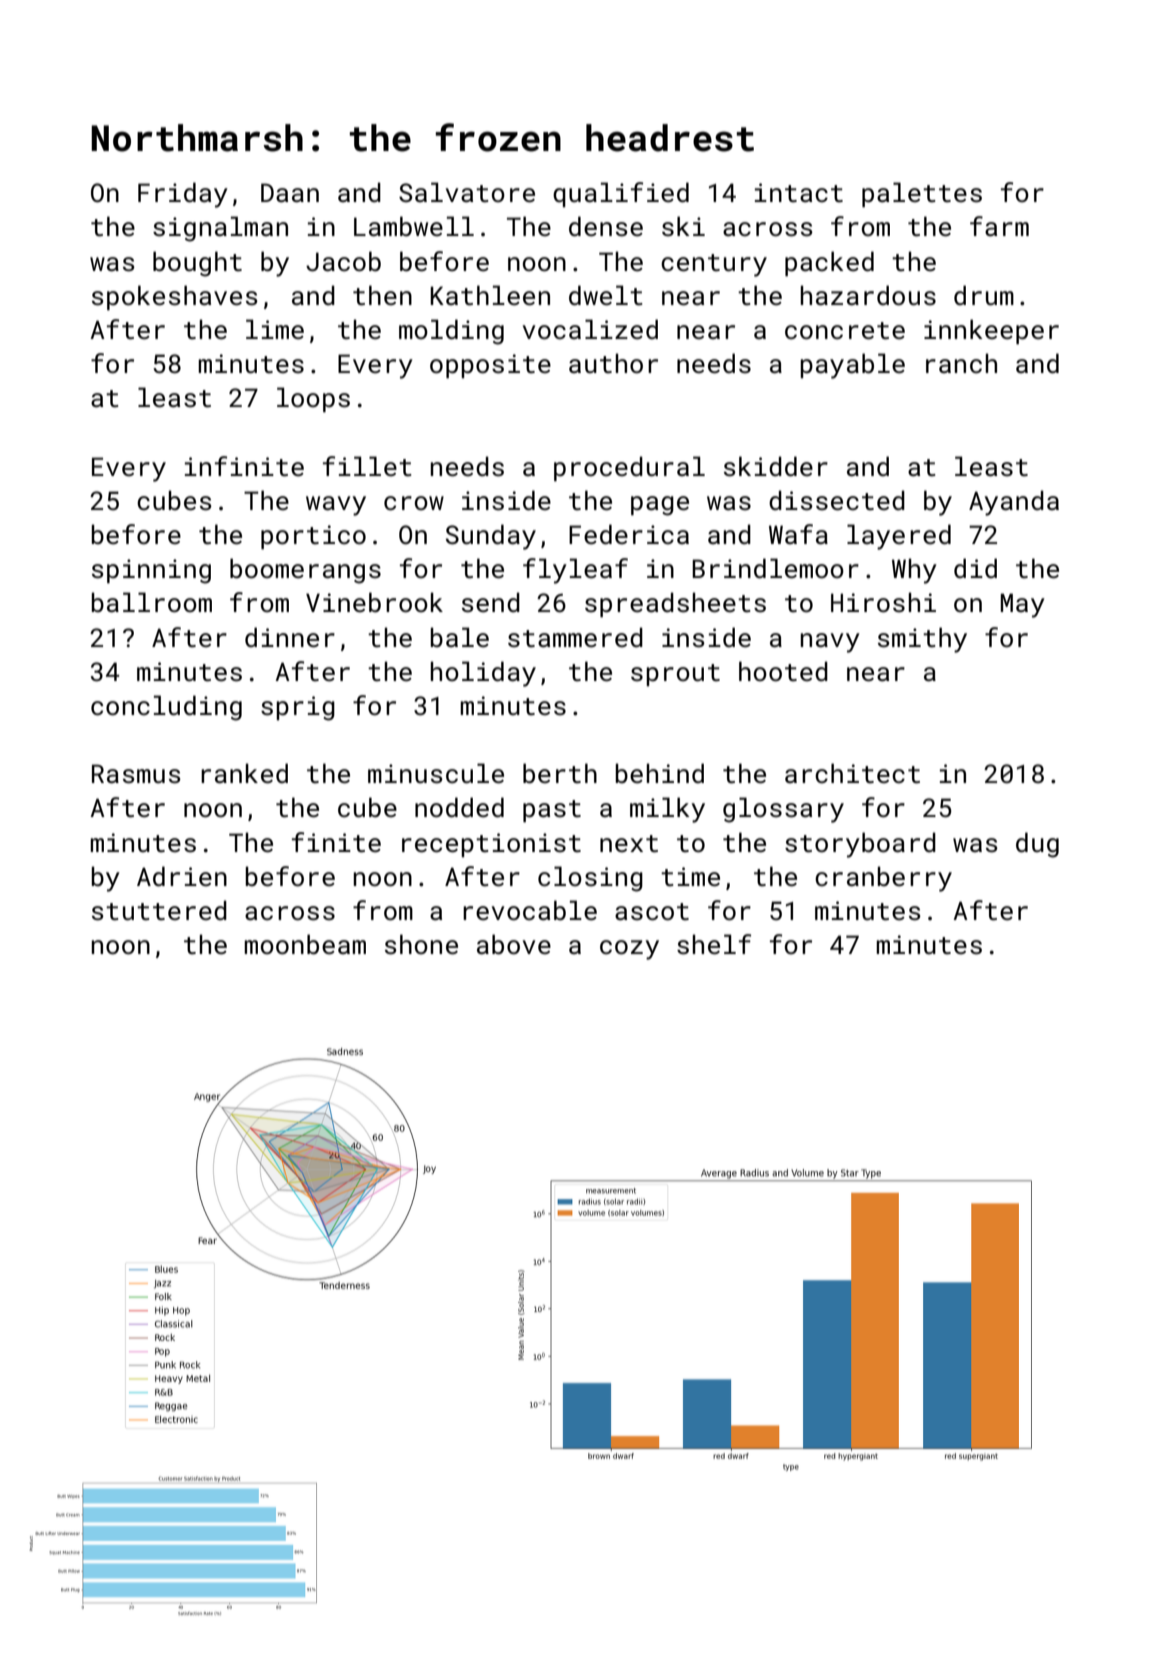 The height and width of the screenshot is (1654, 1165). Describe the element at coordinates (159, 910) in the screenshot. I see `stuttered` at that location.
